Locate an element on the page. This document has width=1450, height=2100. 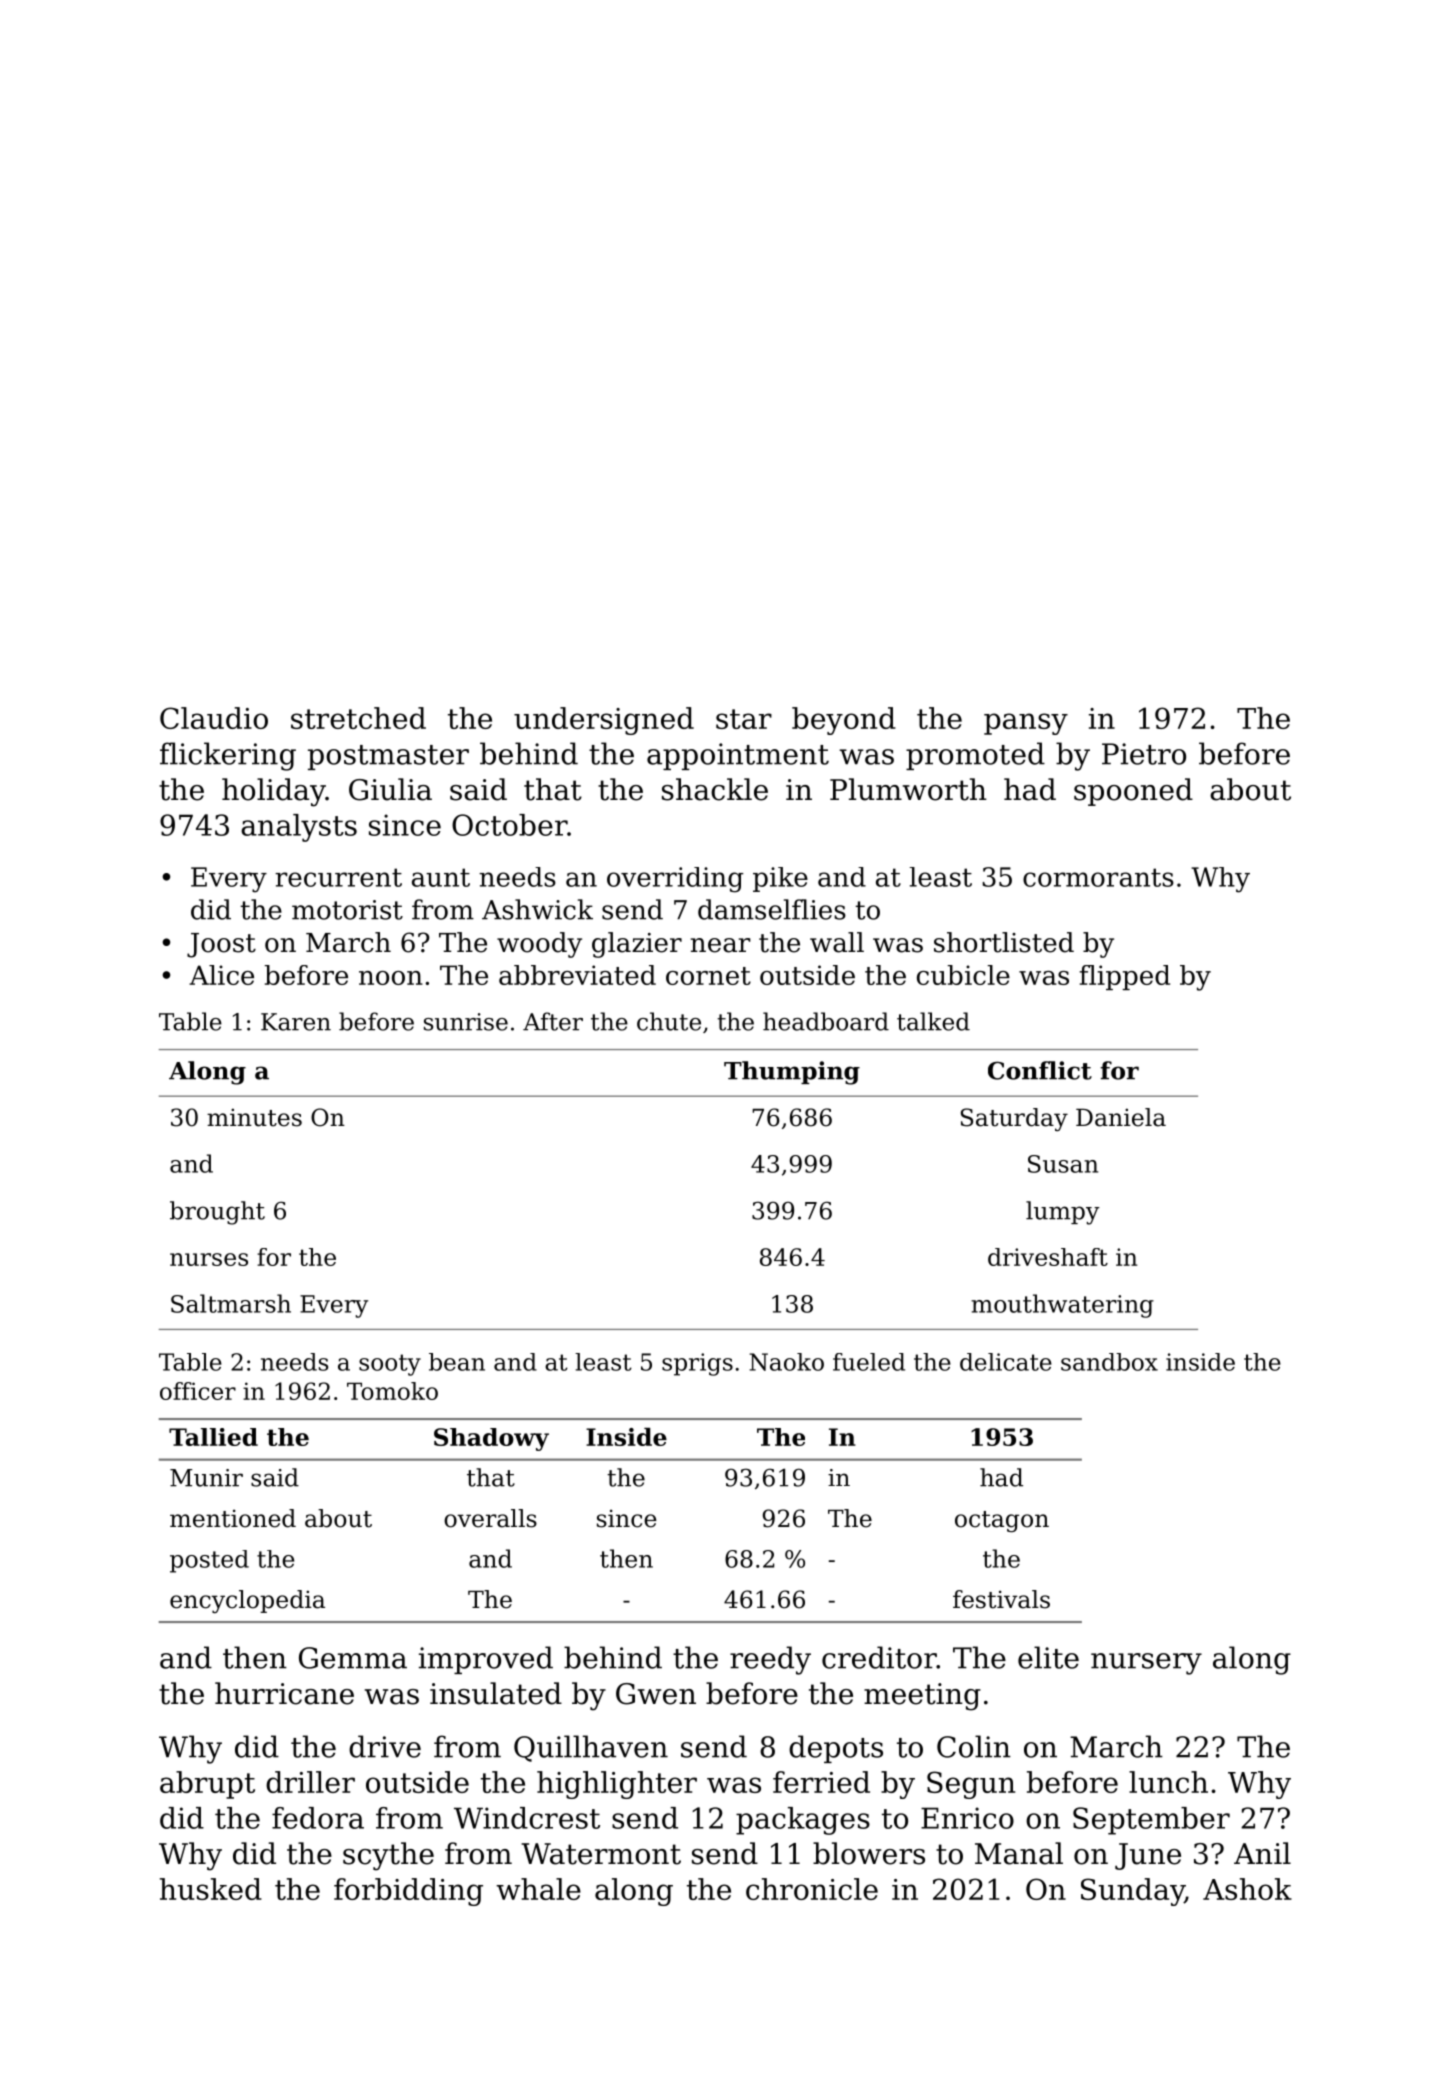
recurrent is located at coordinates (338, 877).
